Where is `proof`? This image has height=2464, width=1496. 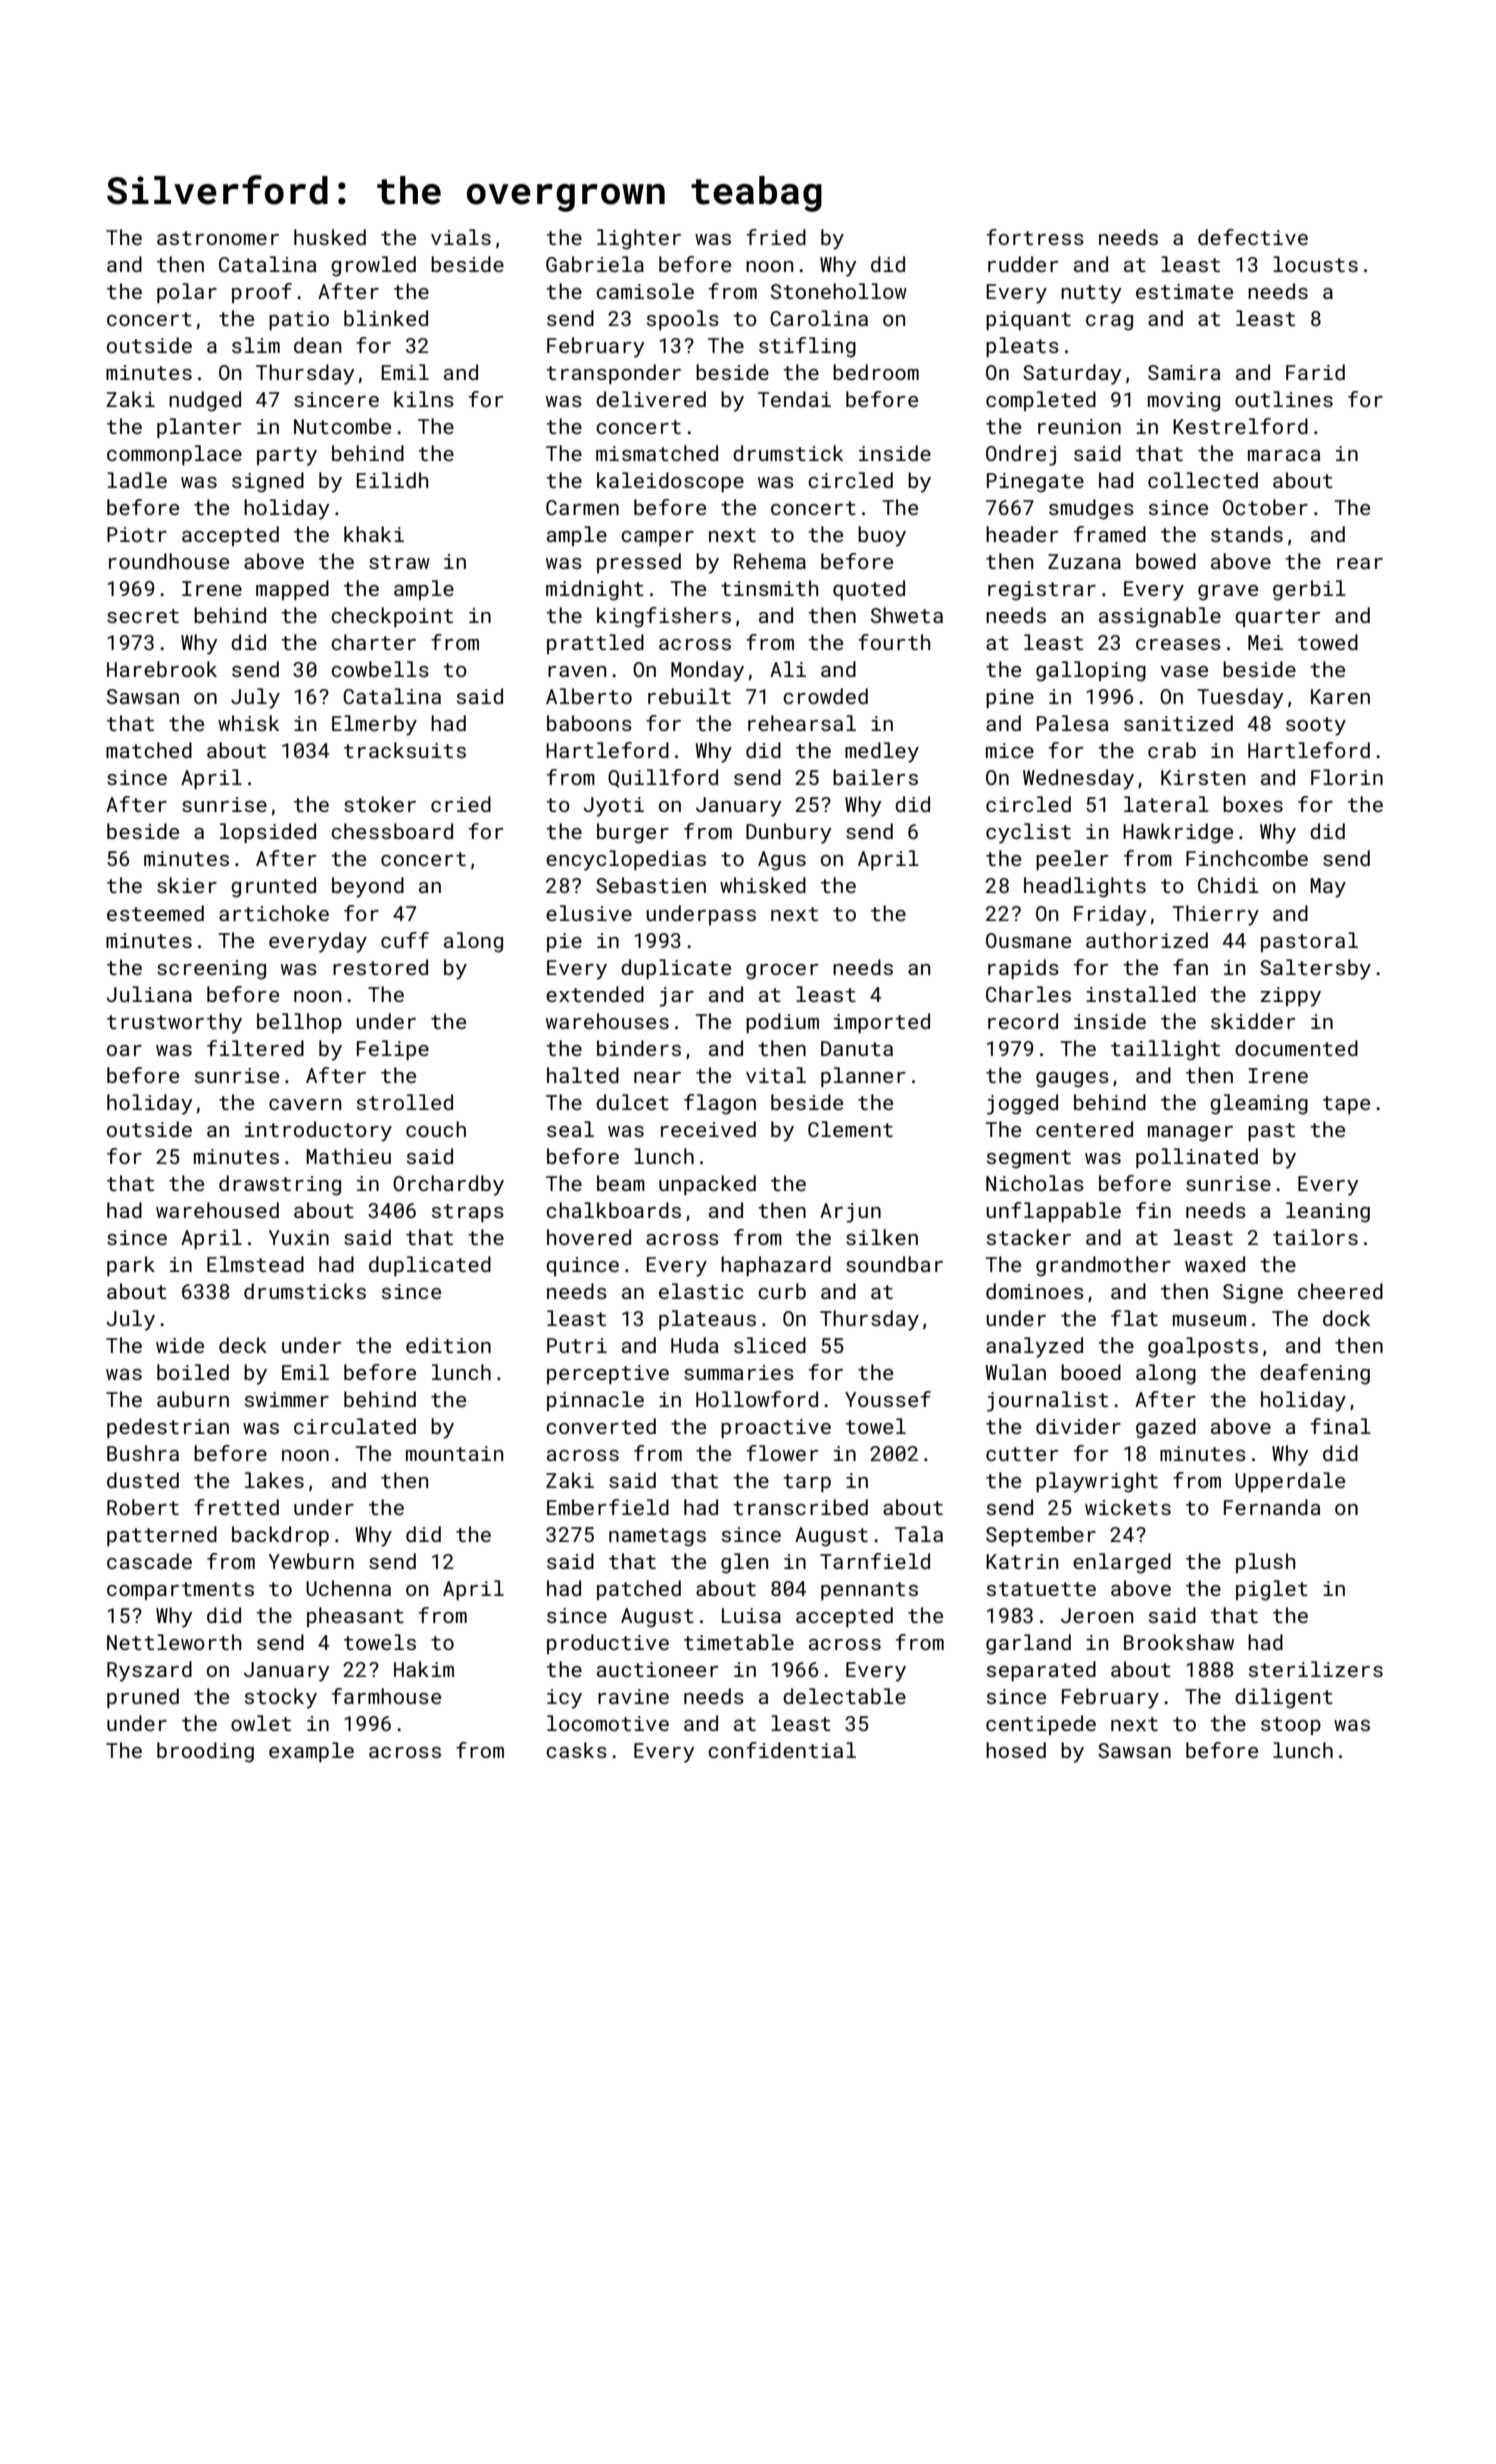 proof is located at coordinates (262, 293).
